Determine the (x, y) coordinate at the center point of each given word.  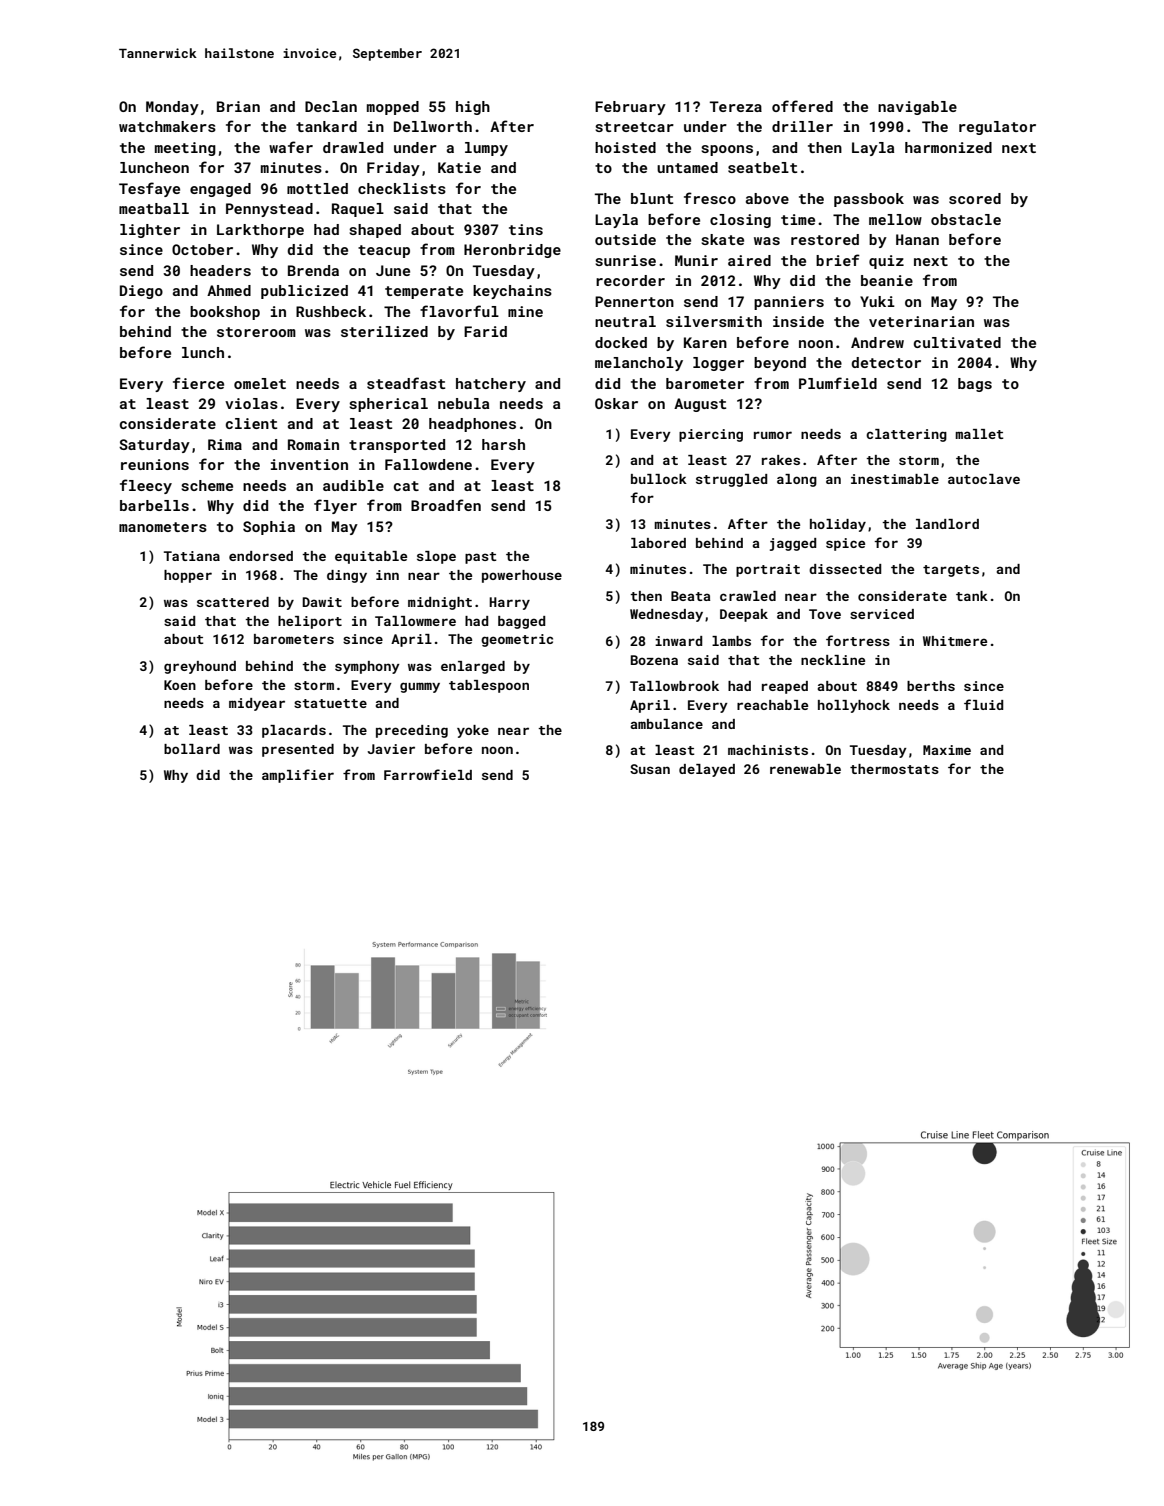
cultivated (957, 342)
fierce (198, 383)
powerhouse (522, 576)
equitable (371, 557)
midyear (257, 704)
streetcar (634, 127)
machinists (768, 750)
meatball (154, 208)
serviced (882, 614)
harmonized (948, 147)
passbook (869, 200)
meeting (185, 149)
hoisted (625, 147)
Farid (485, 331)
